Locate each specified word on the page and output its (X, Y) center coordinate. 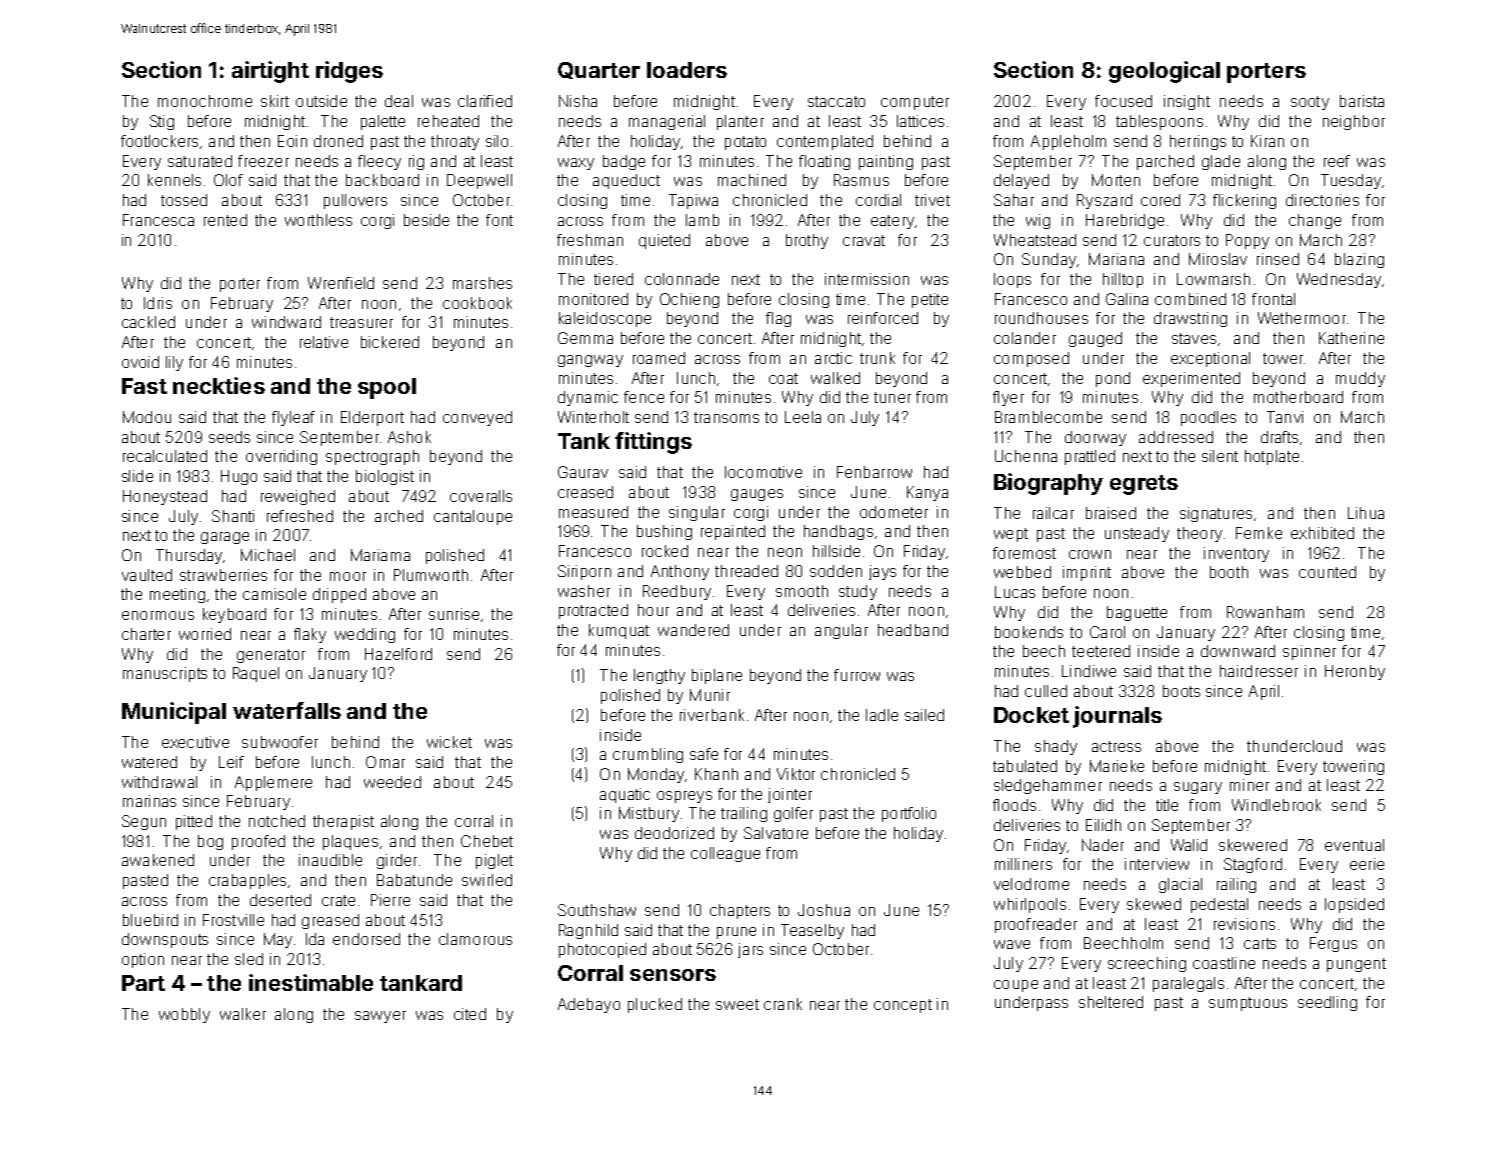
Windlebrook (1276, 805)
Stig (162, 122)
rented (225, 220)
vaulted (147, 575)
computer (915, 103)
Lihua (1366, 513)
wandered (693, 630)
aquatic (625, 795)
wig (1038, 221)
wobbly (184, 1015)
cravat (864, 240)
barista (1362, 101)
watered (149, 762)
